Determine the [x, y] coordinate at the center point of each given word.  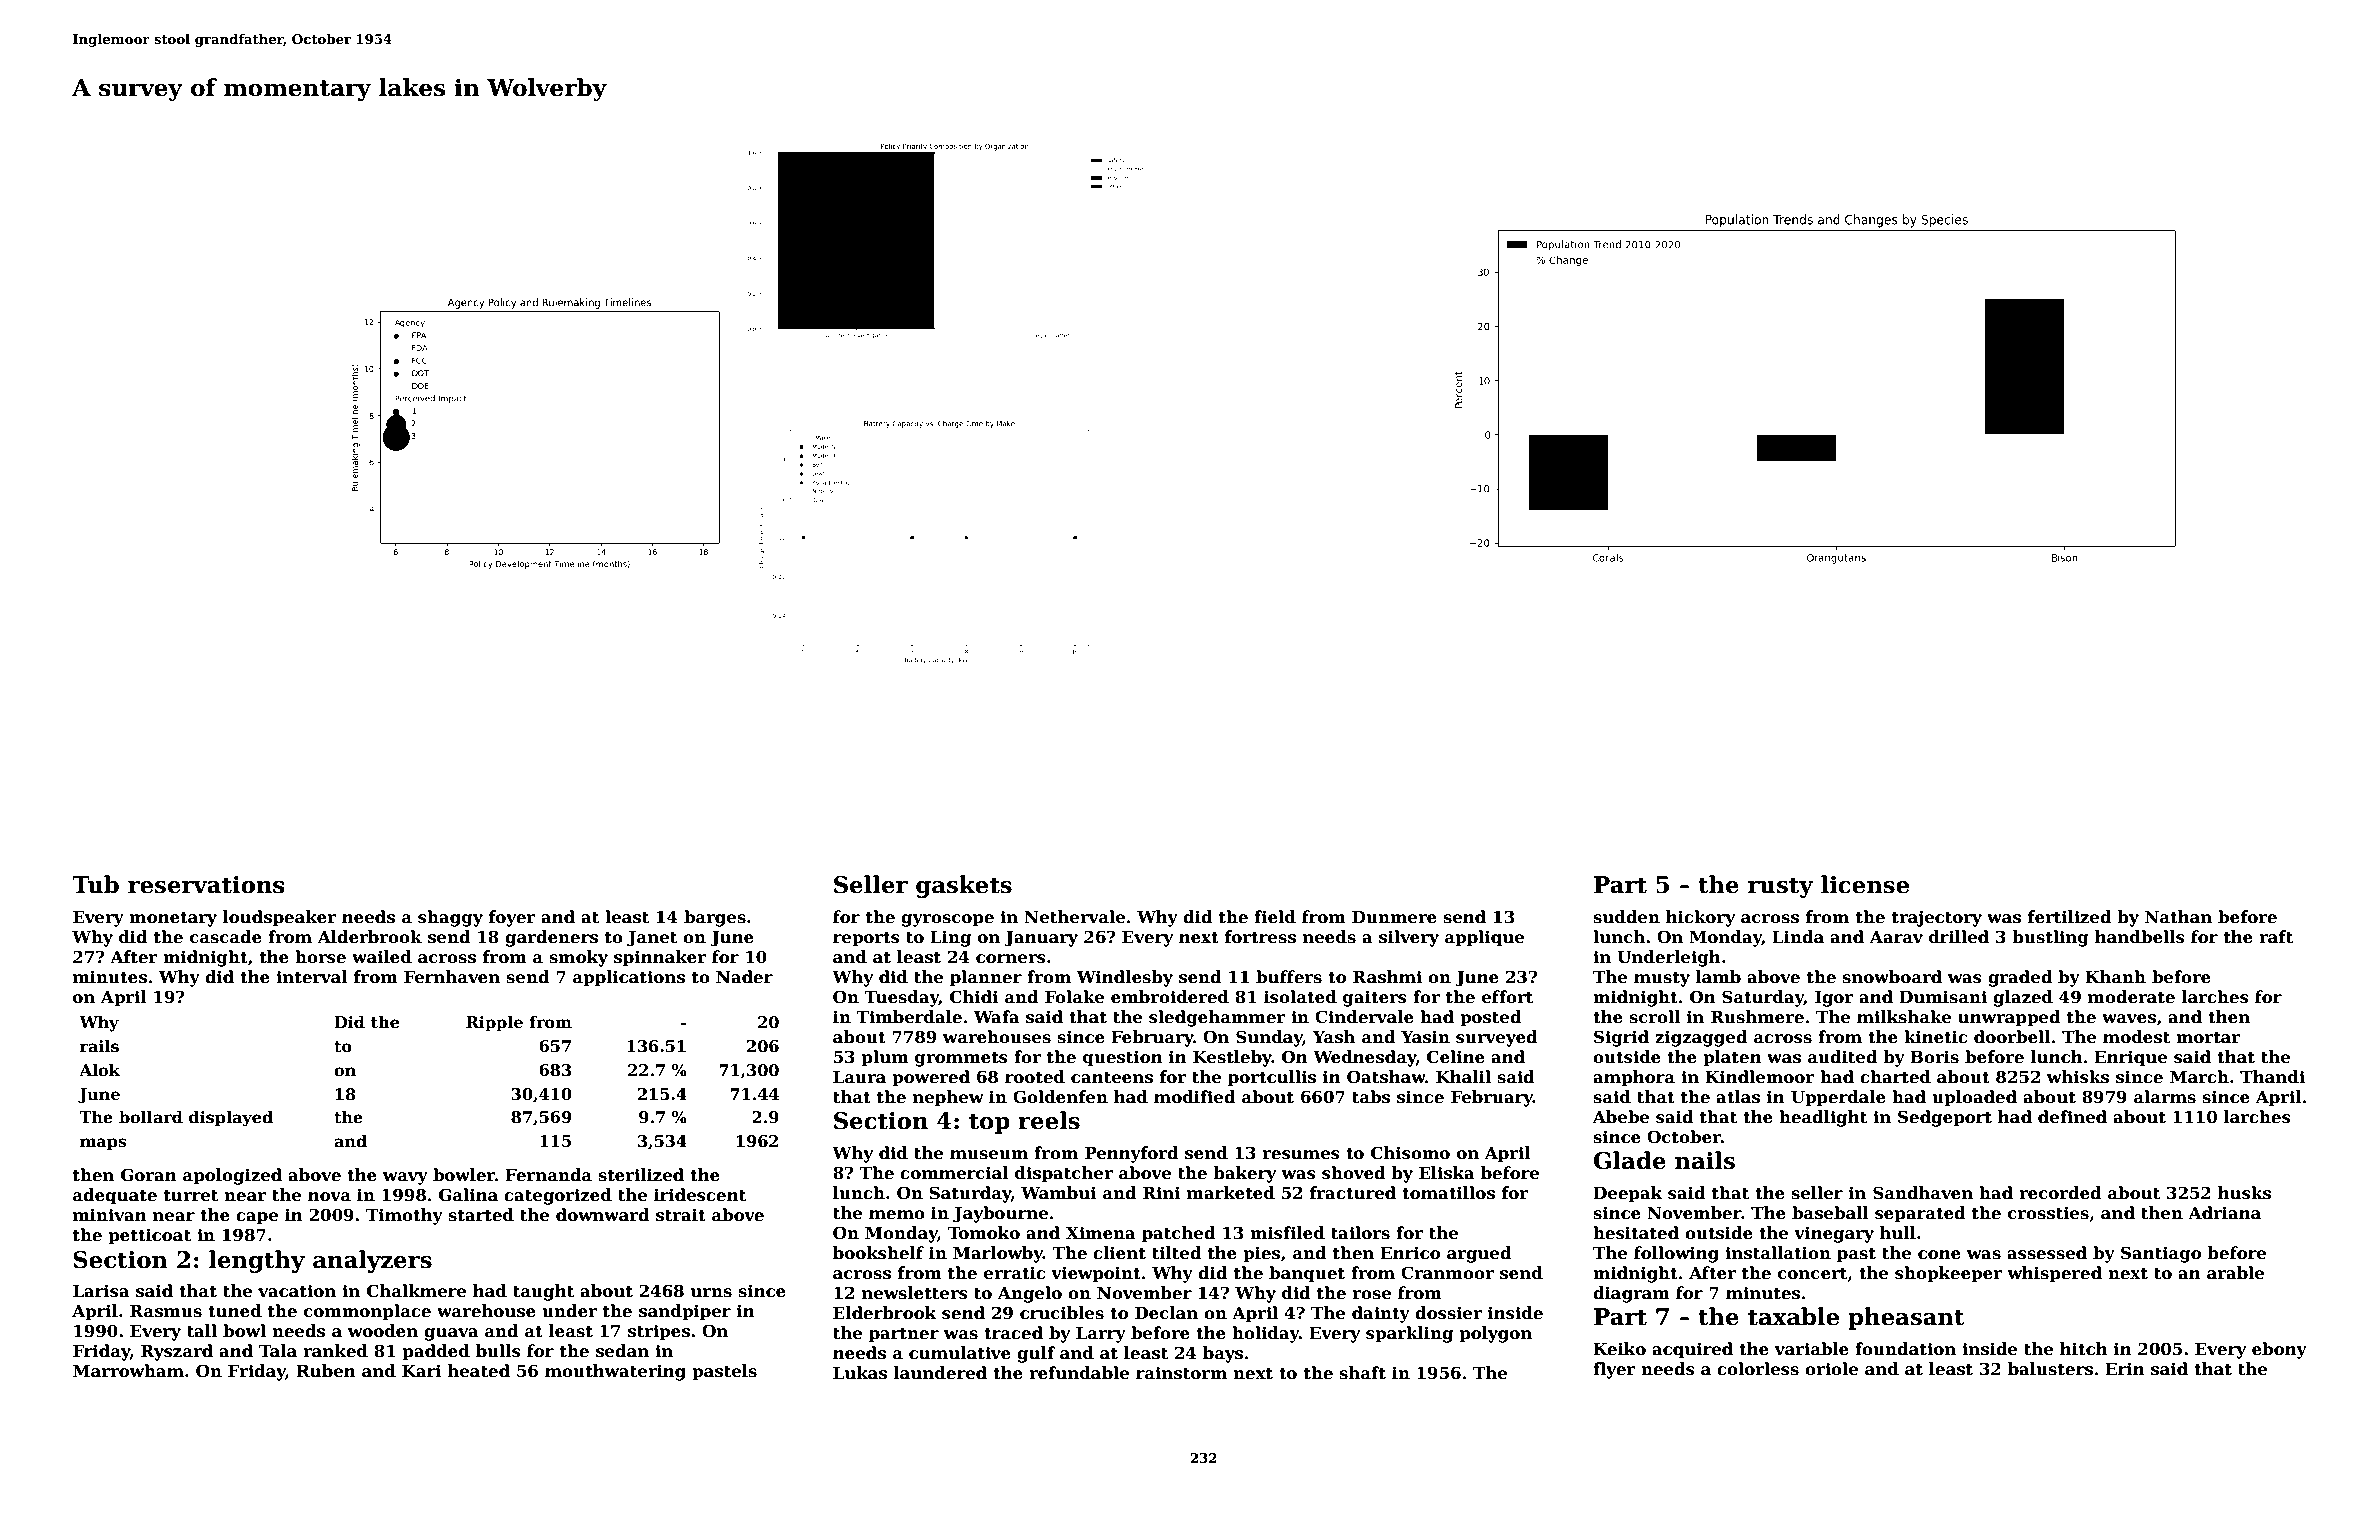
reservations [206, 885]
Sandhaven [1923, 1193]
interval [312, 977]
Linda [1798, 937]
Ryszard [177, 1352]
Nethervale [1074, 917]
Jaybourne [1000, 1214]
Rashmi [1387, 977]
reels [1049, 1120]
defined [2072, 1117]
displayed [231, 1118]
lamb [1718, 977]
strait [681, 1215]
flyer [1614, 1370]
